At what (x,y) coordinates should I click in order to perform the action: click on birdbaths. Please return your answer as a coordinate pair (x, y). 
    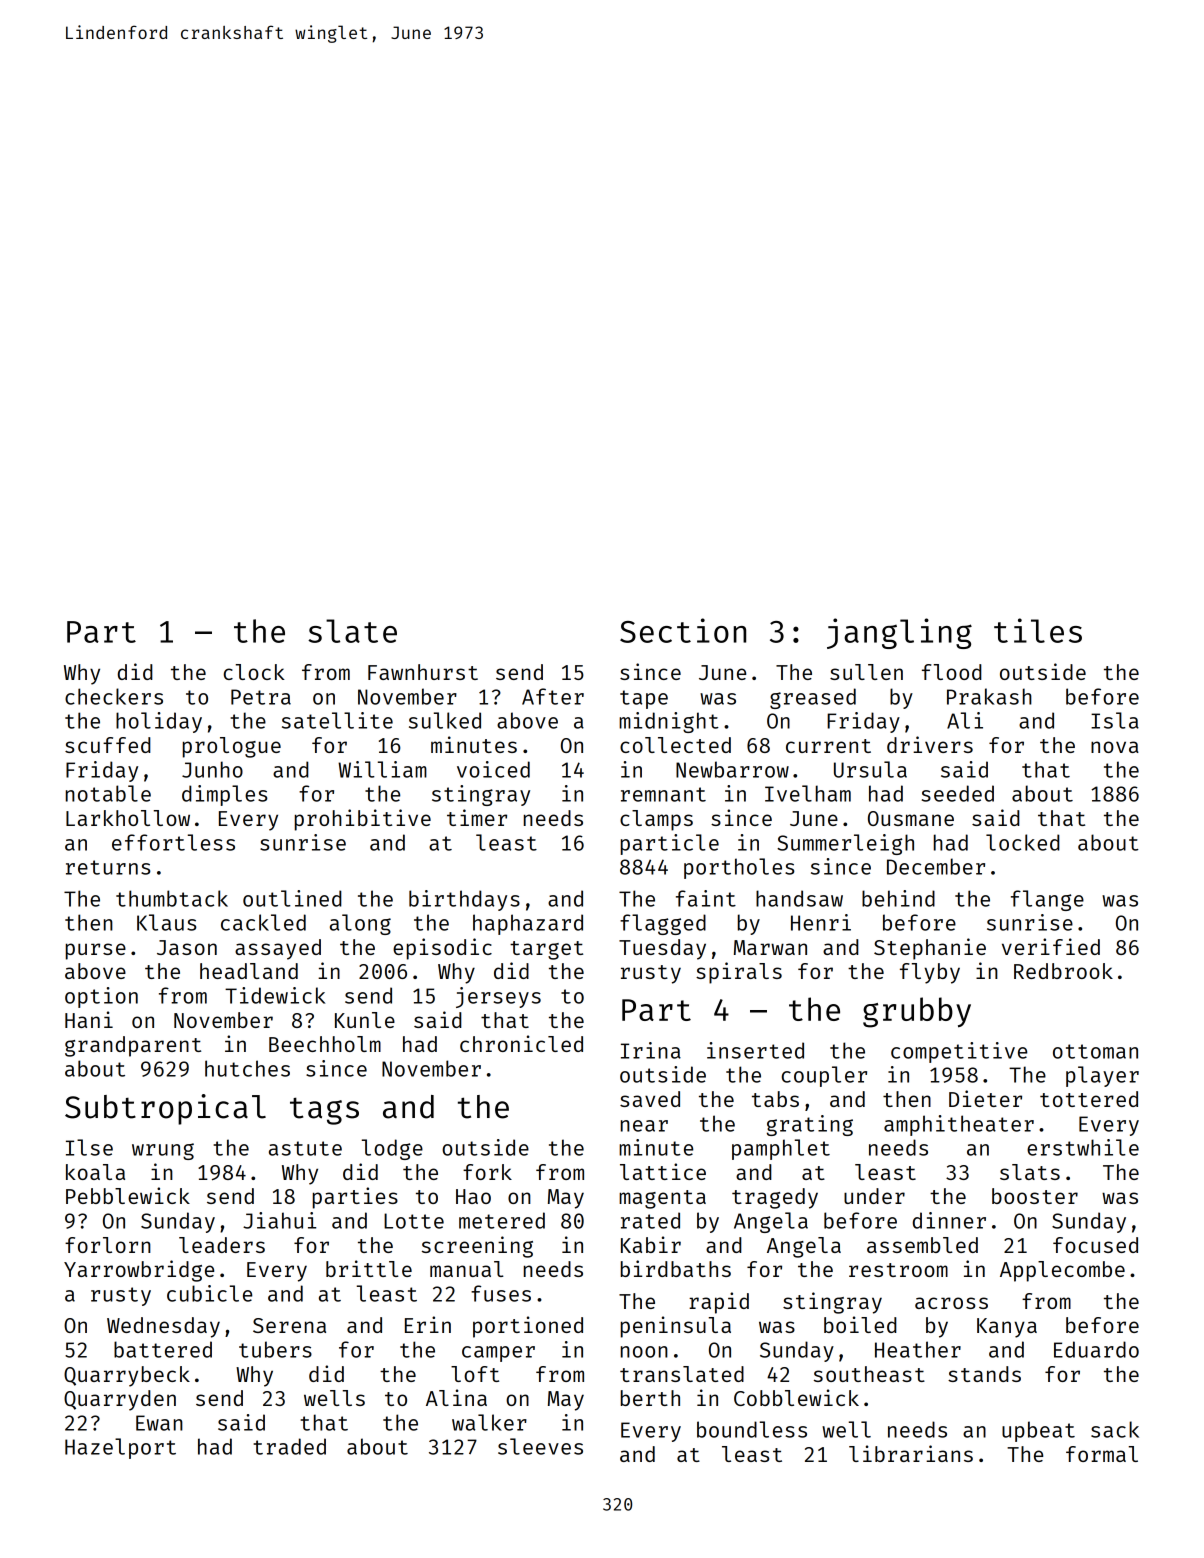
    Looking at the image, I should click on (676, 1268).
